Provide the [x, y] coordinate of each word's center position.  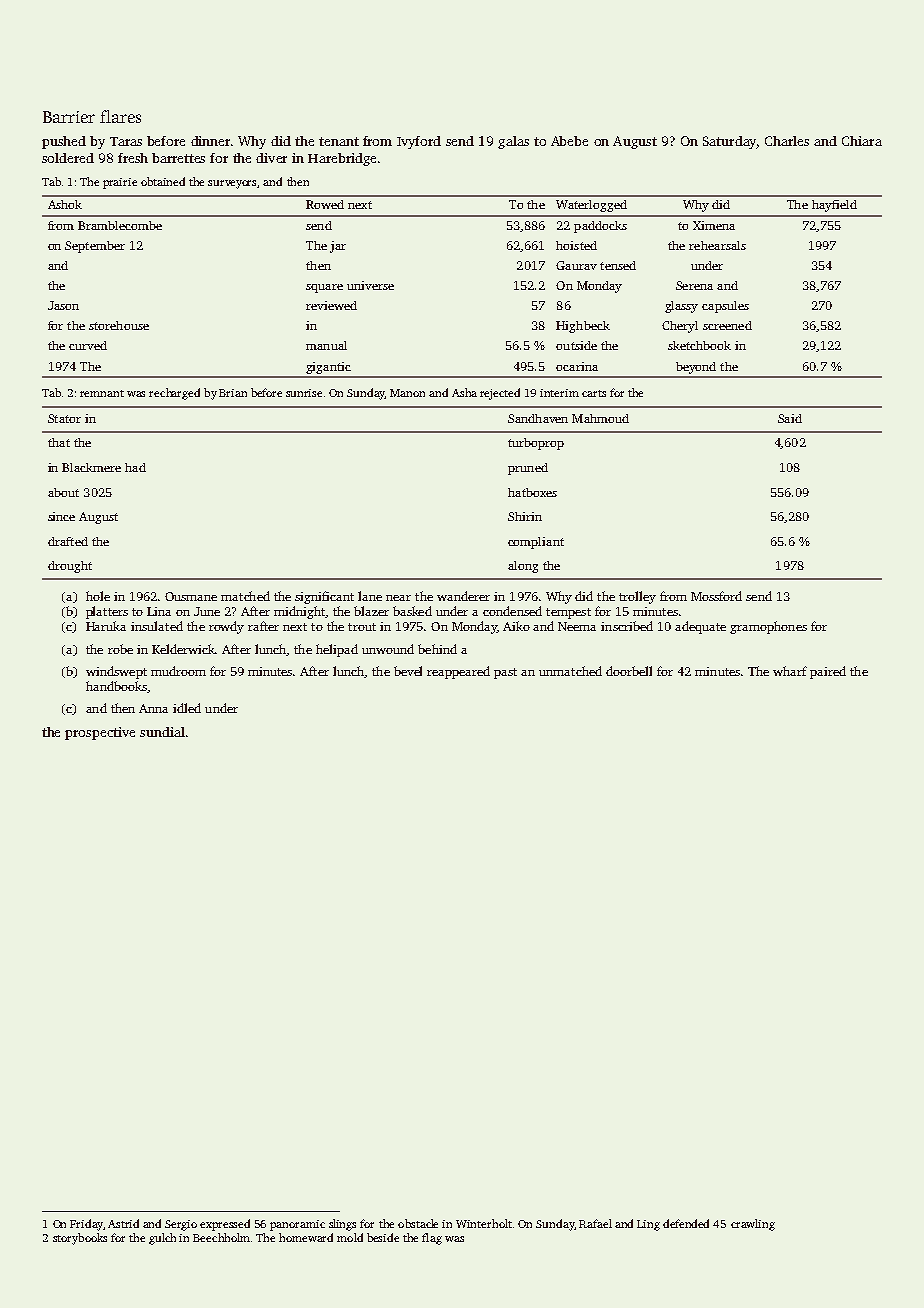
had [135, 467]
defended [686, 1223]
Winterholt [484, 1223]
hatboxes [532, 492]
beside [383, 1237]
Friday [86, 1225]
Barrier [69, 117]
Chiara [862, 141]
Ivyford [419, 142]
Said [790, 418]
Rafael [595, 1223]
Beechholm [221, 1237]
